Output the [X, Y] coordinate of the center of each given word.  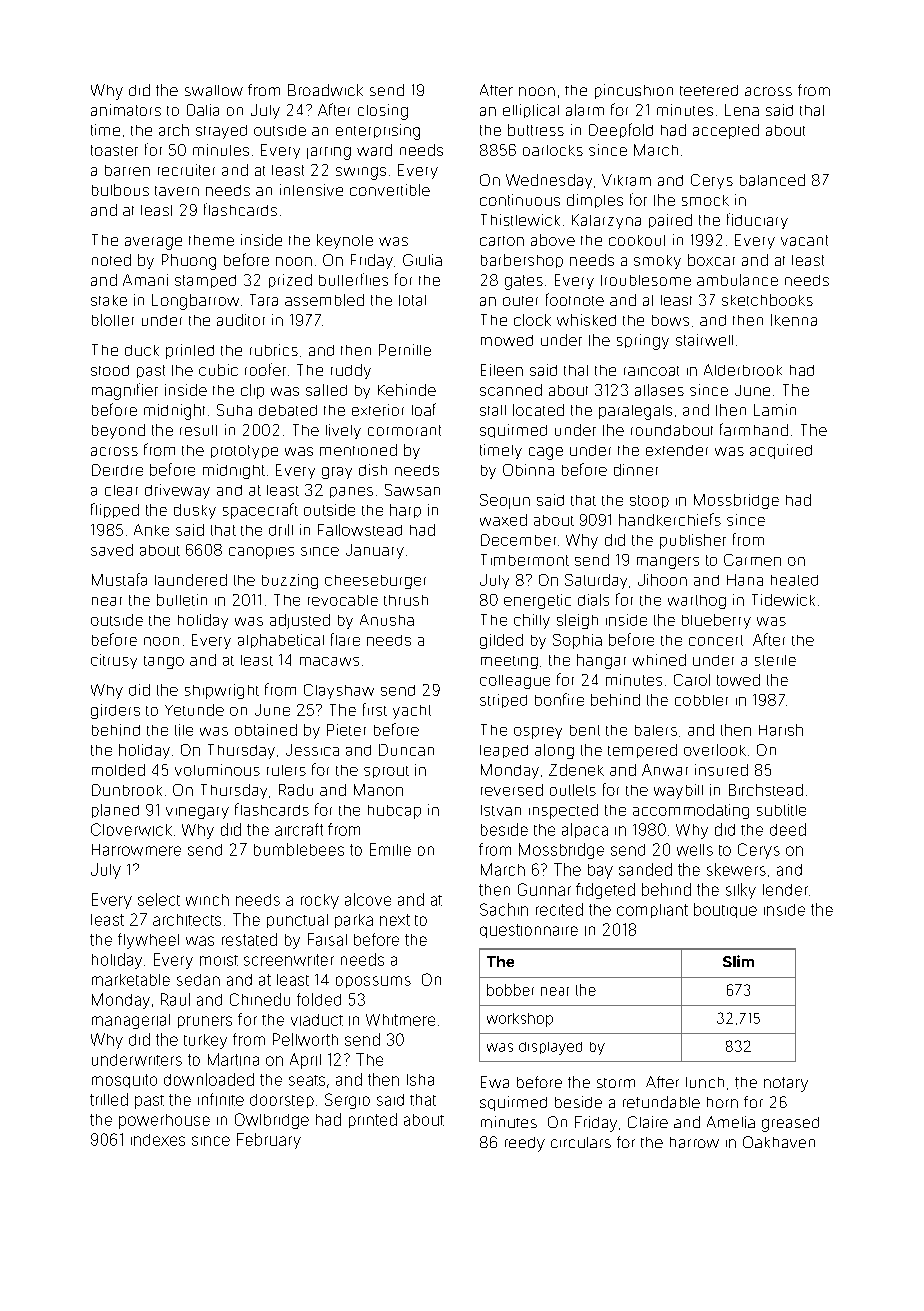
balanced [772, 180]
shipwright [222, 691]
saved [112, 550]
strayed [221, 132]
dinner [636, 470]
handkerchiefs [670, 519]
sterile [775, 660]
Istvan [501, 810]
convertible [390, 190]
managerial [131, 1021]
